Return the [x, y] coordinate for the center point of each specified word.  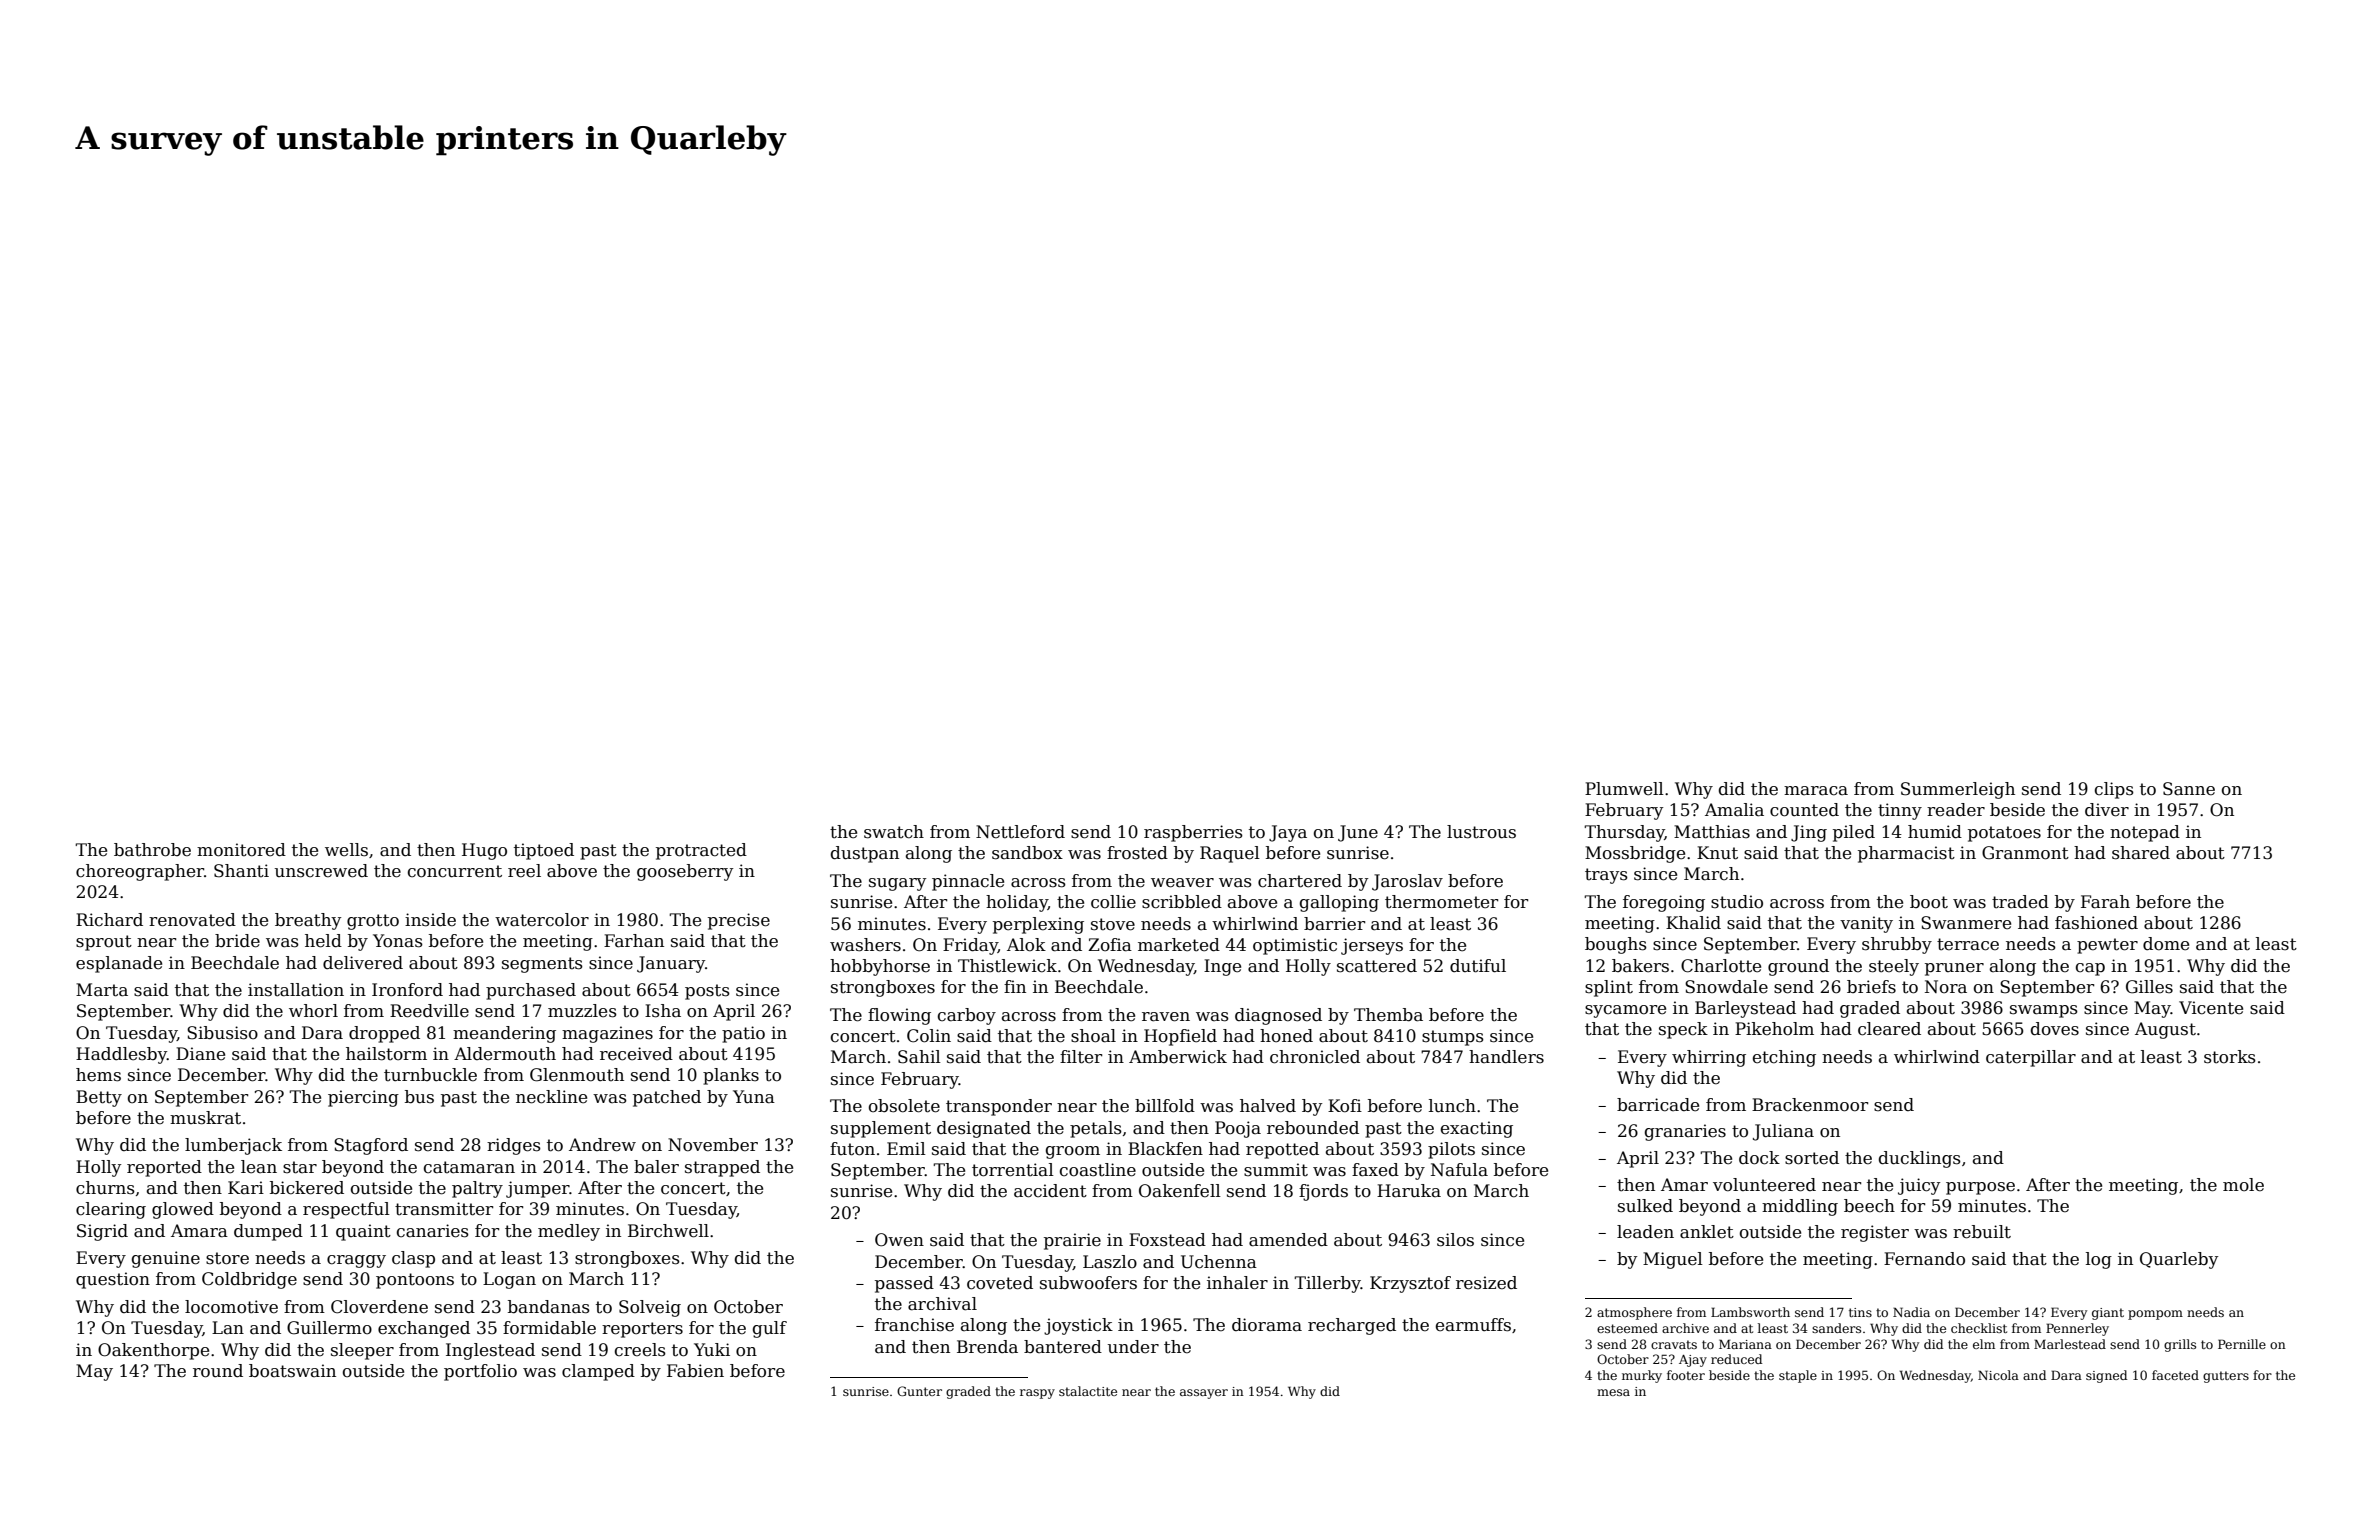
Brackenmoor [1810, 1105]
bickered [307, 1188]
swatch [894, 832]
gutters [2226, 1377]
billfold [1165, 1106]
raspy [1037, 1394]
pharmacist [1906, 854]
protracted [701, 851]
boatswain [292, 1371]
